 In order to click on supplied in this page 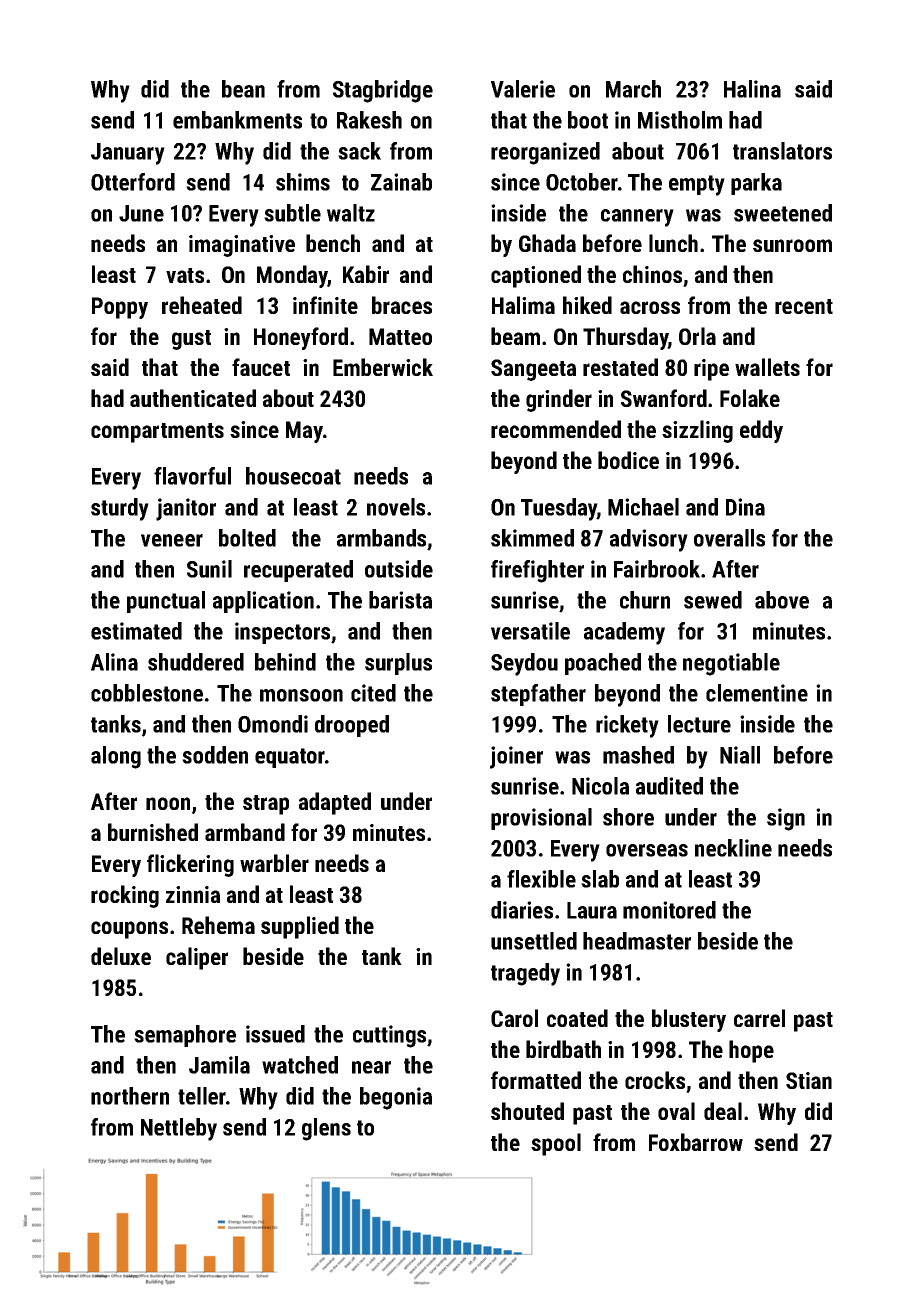, I will do `click(300, 927)`.
